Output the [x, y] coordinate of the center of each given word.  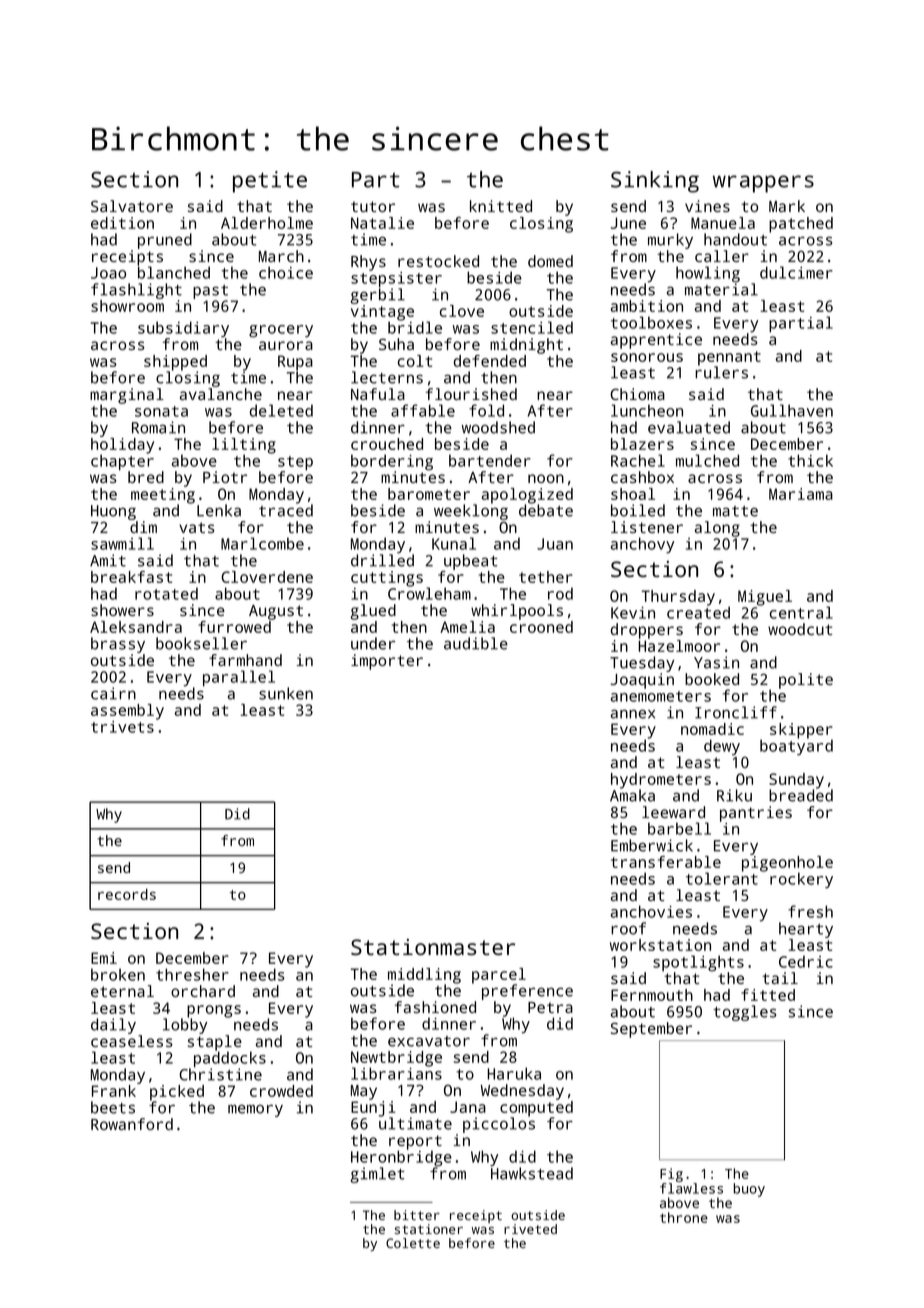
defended [490, 361]
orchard [203, 991]
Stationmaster [433, 947]
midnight [526, 346]
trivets [122, 727]
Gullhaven [792, 410]
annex [633, 714]
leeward [673, 812]
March [281, 256]
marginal [127, 396]
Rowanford [132, 1124]
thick [810, 460]
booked [712, 679]
